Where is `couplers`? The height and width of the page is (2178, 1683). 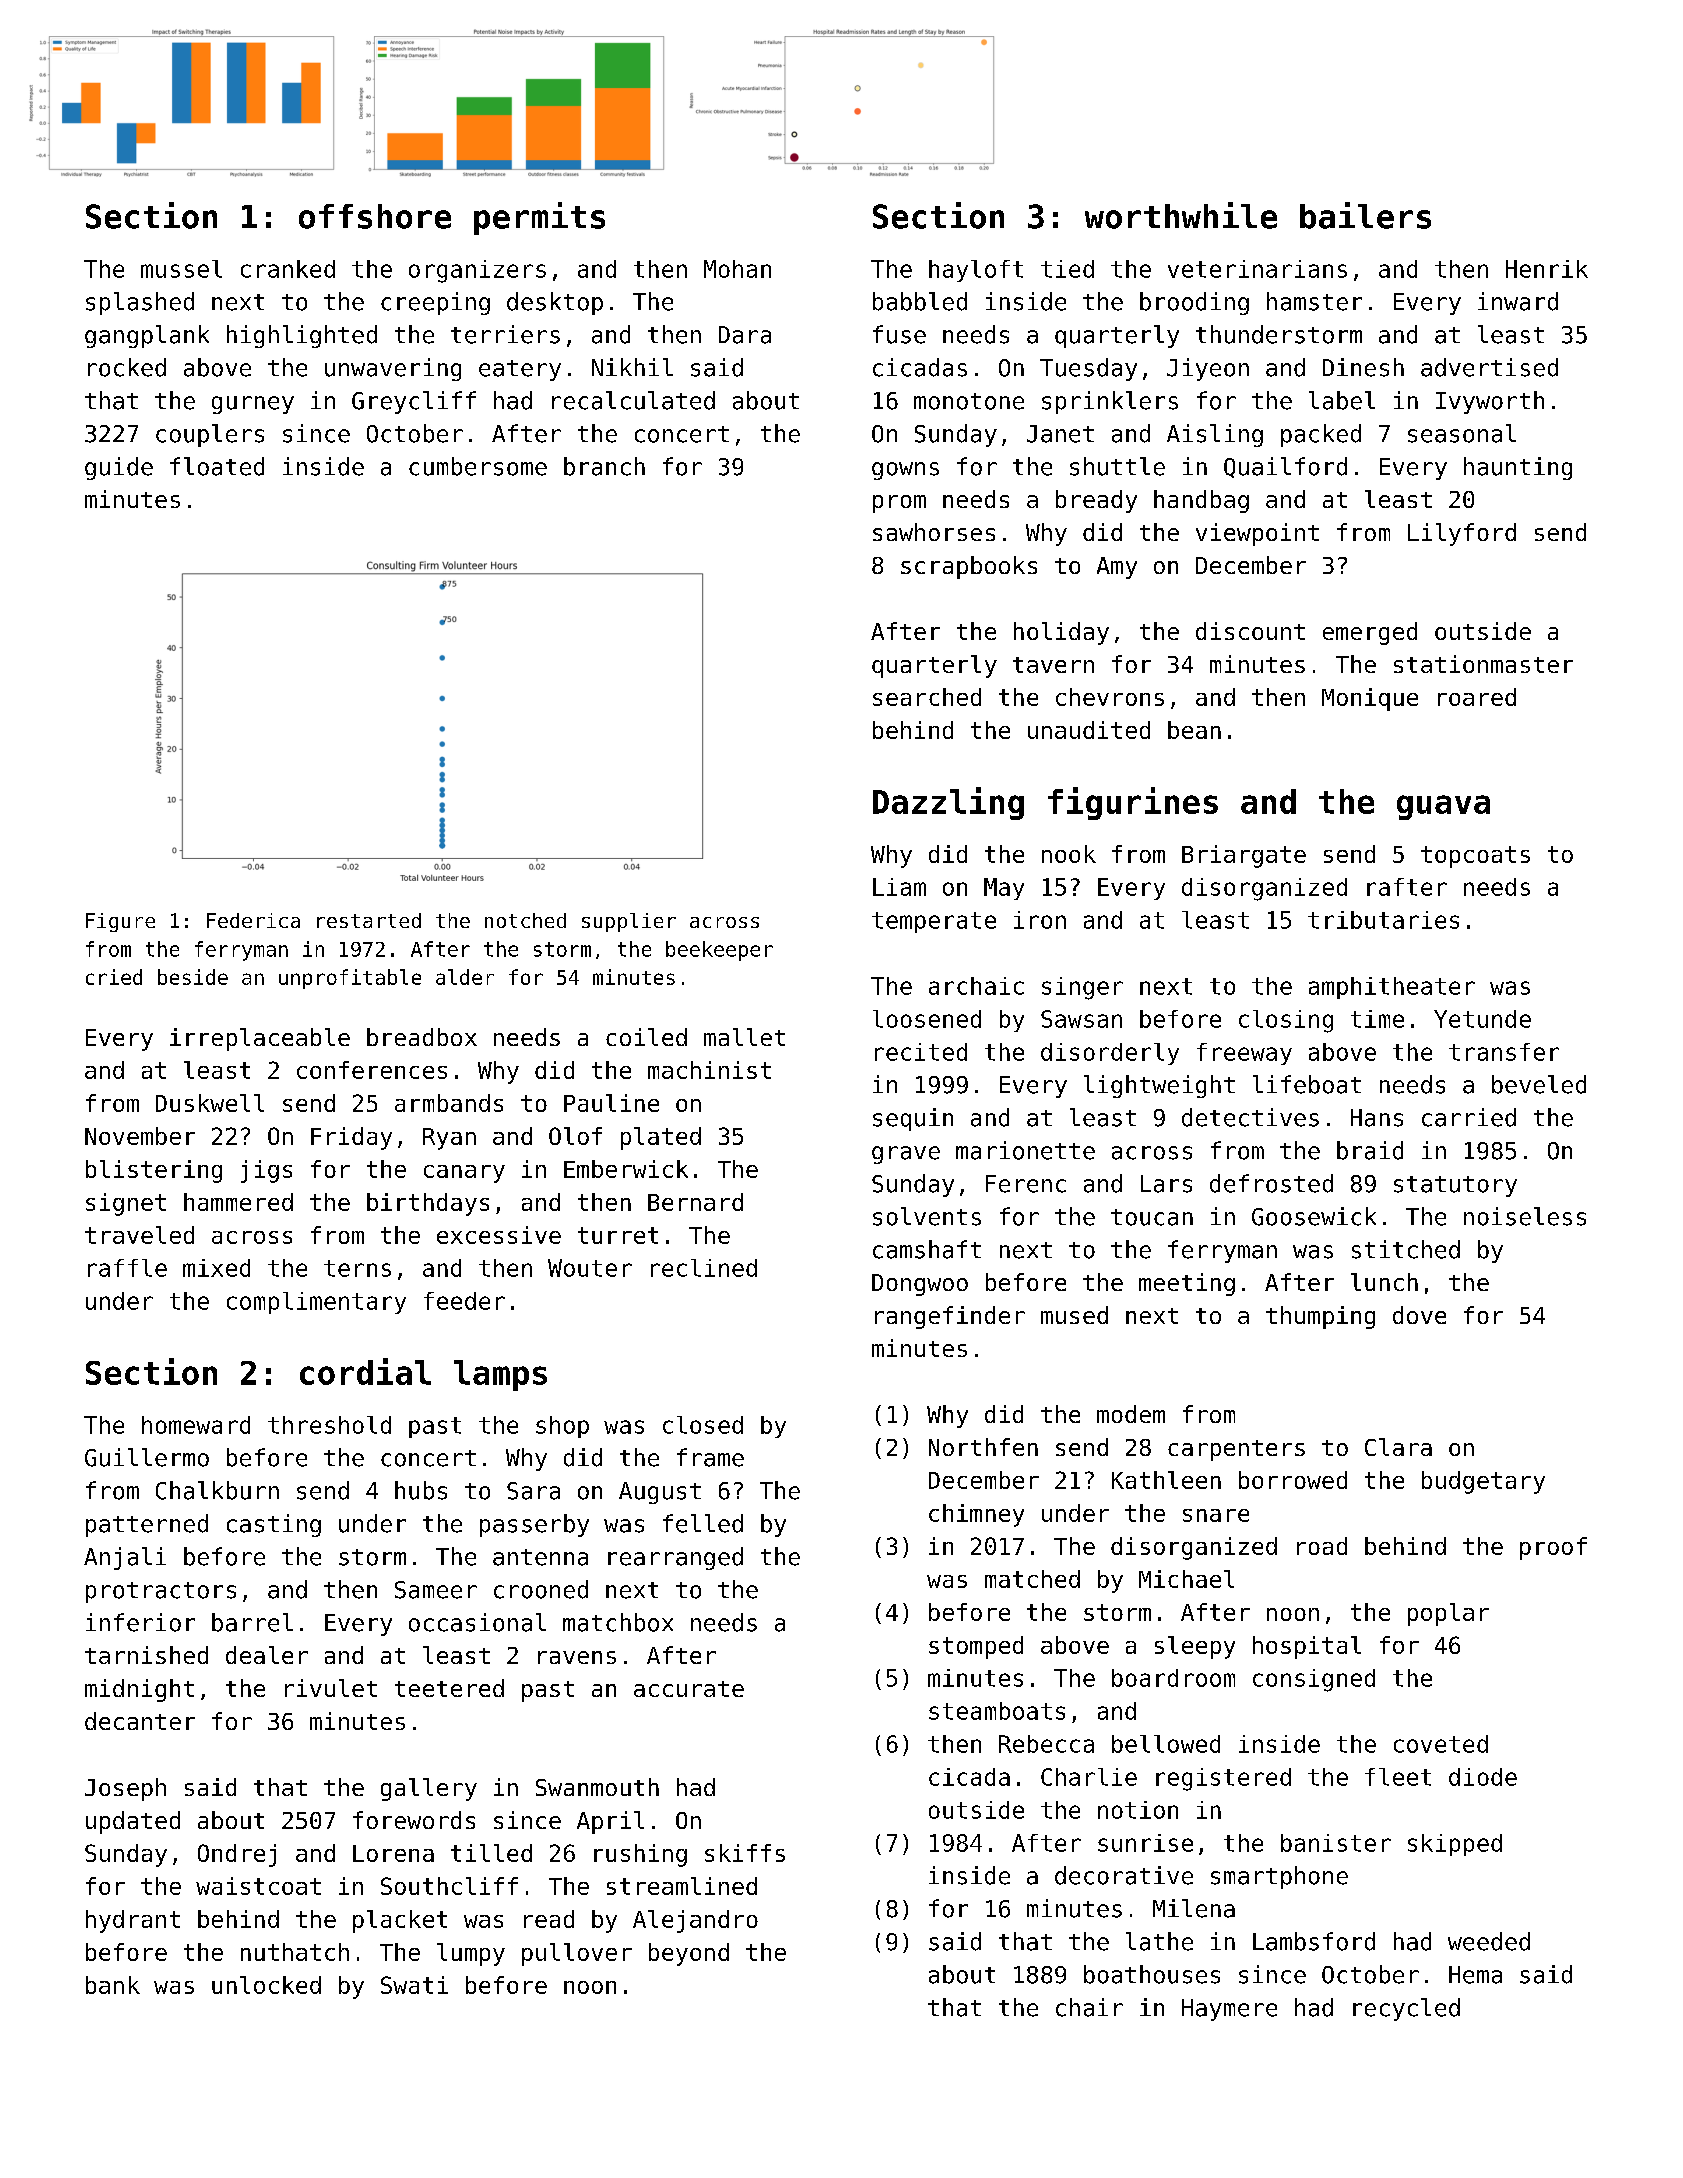 couplers is located at coordinates (210, 435).
